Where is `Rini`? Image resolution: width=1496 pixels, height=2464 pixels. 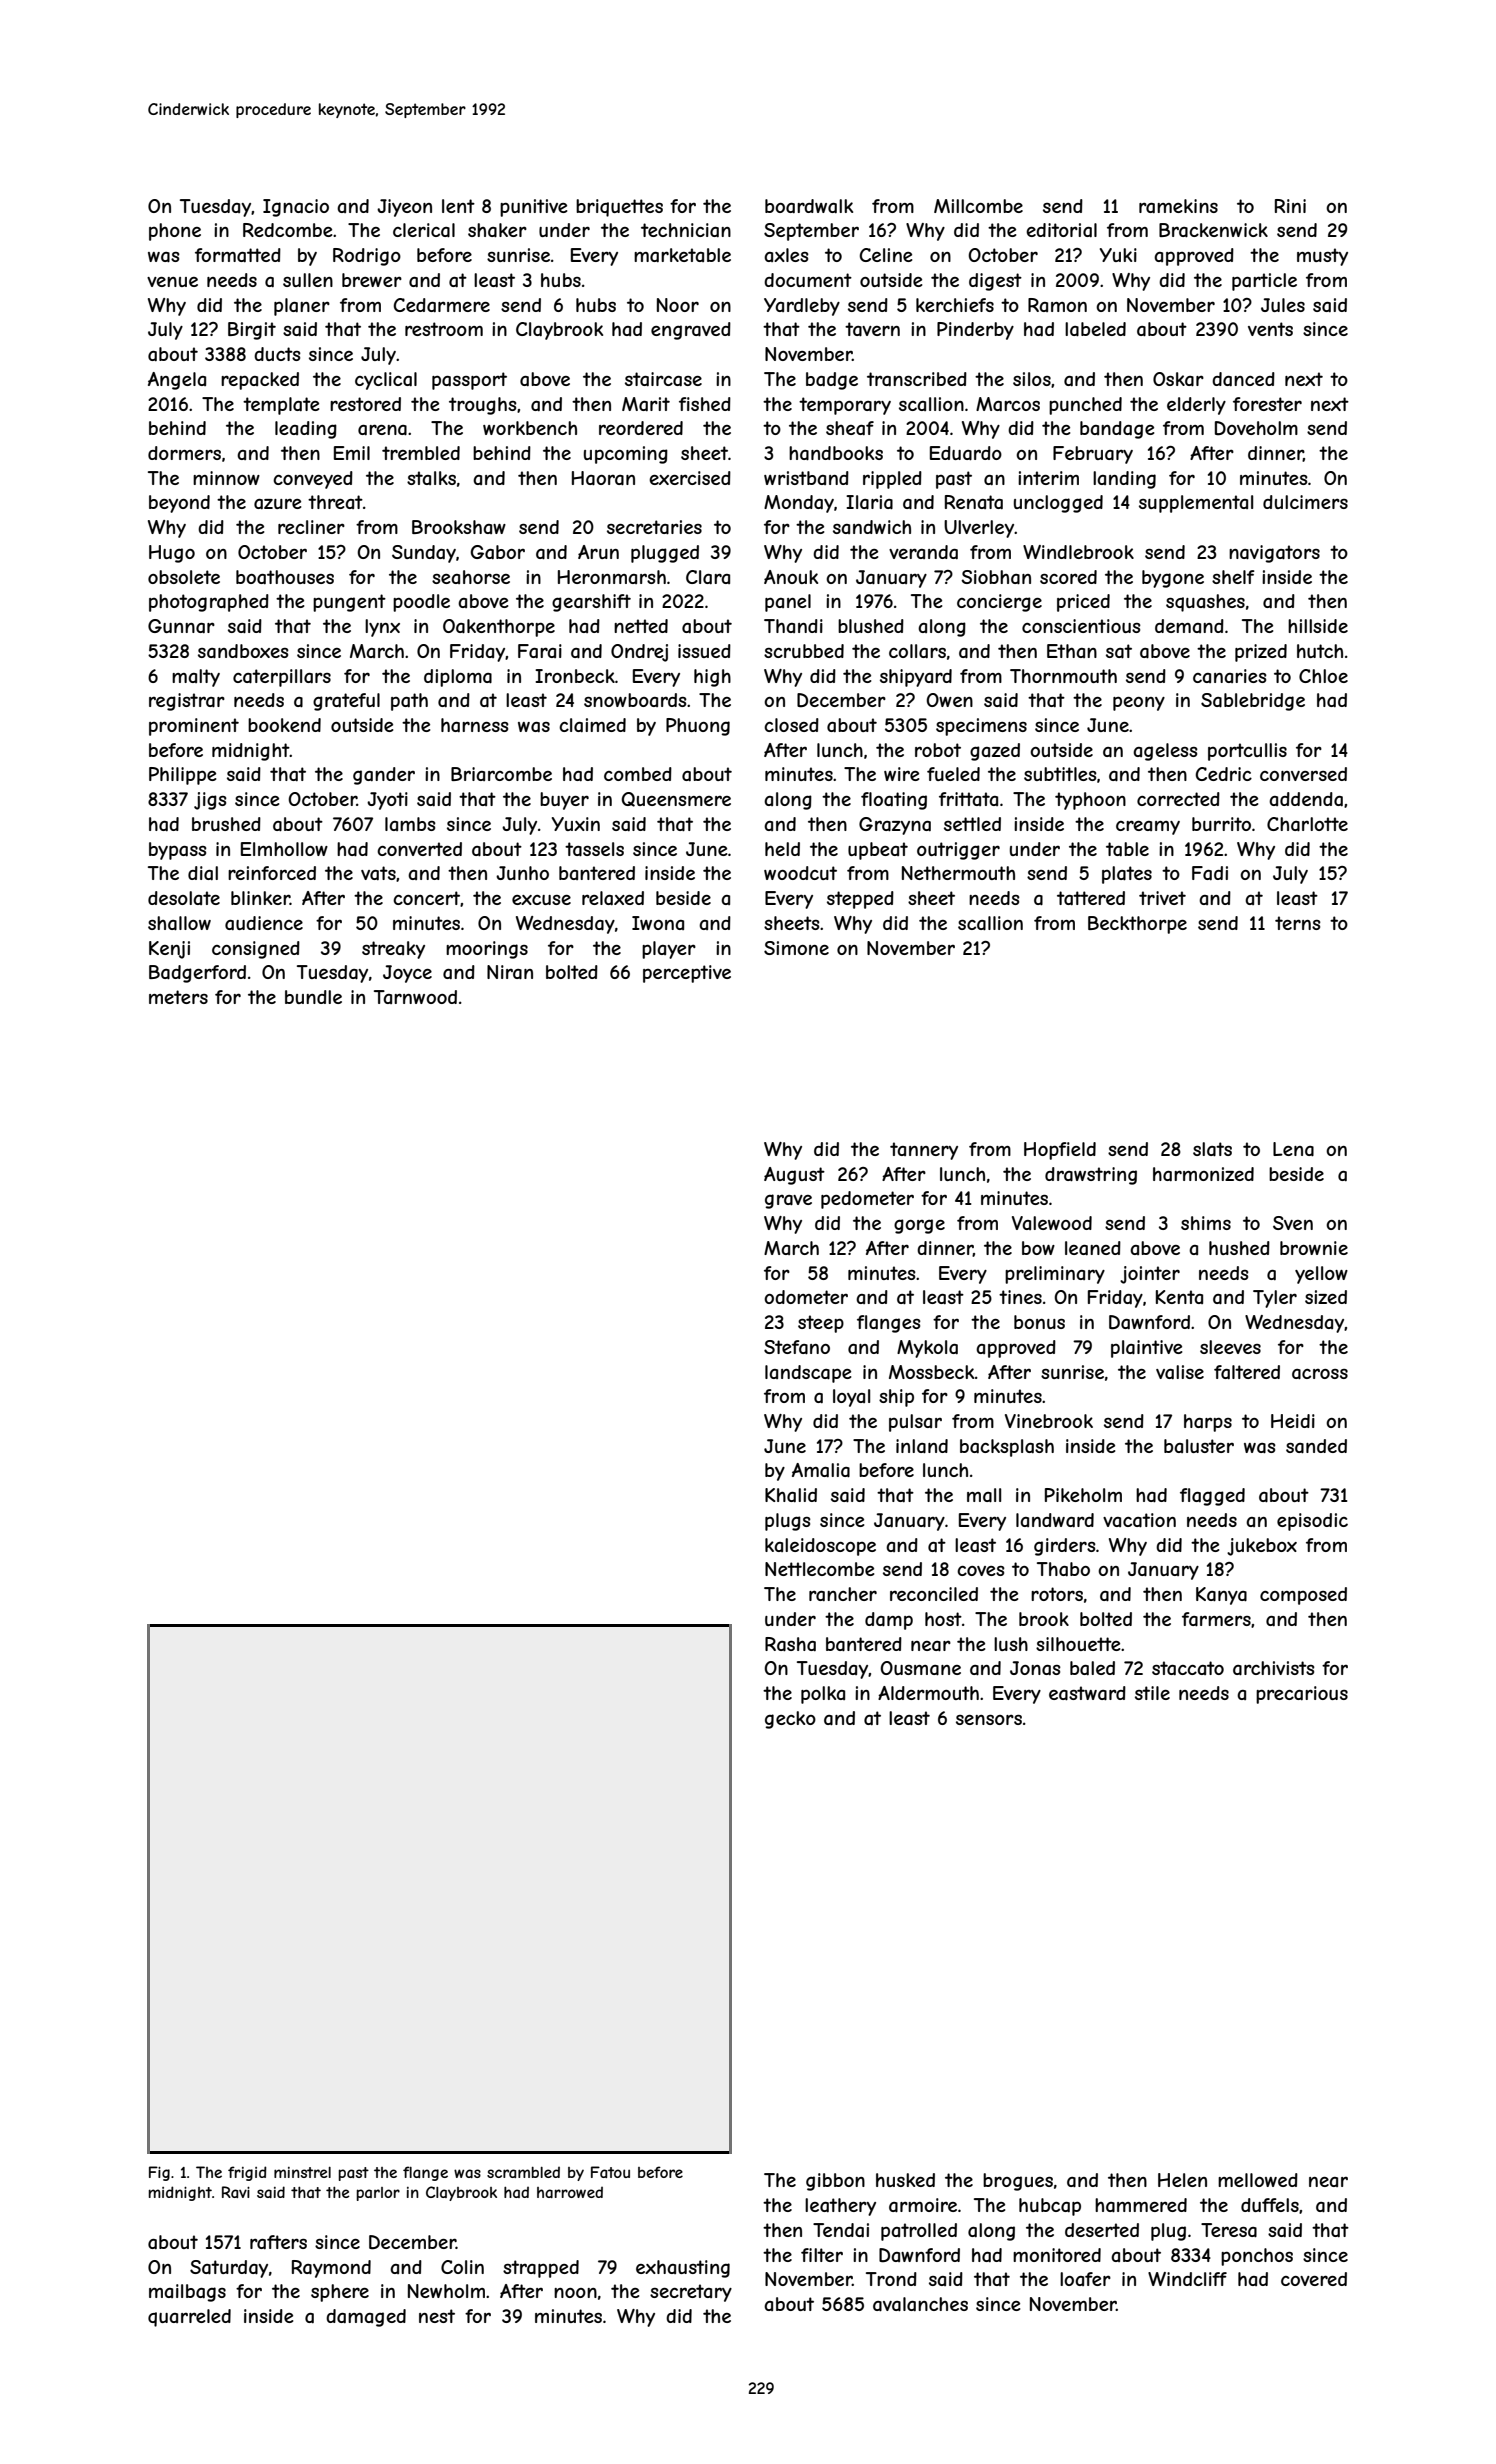 Rini is located at coordinates (1290, 206).
